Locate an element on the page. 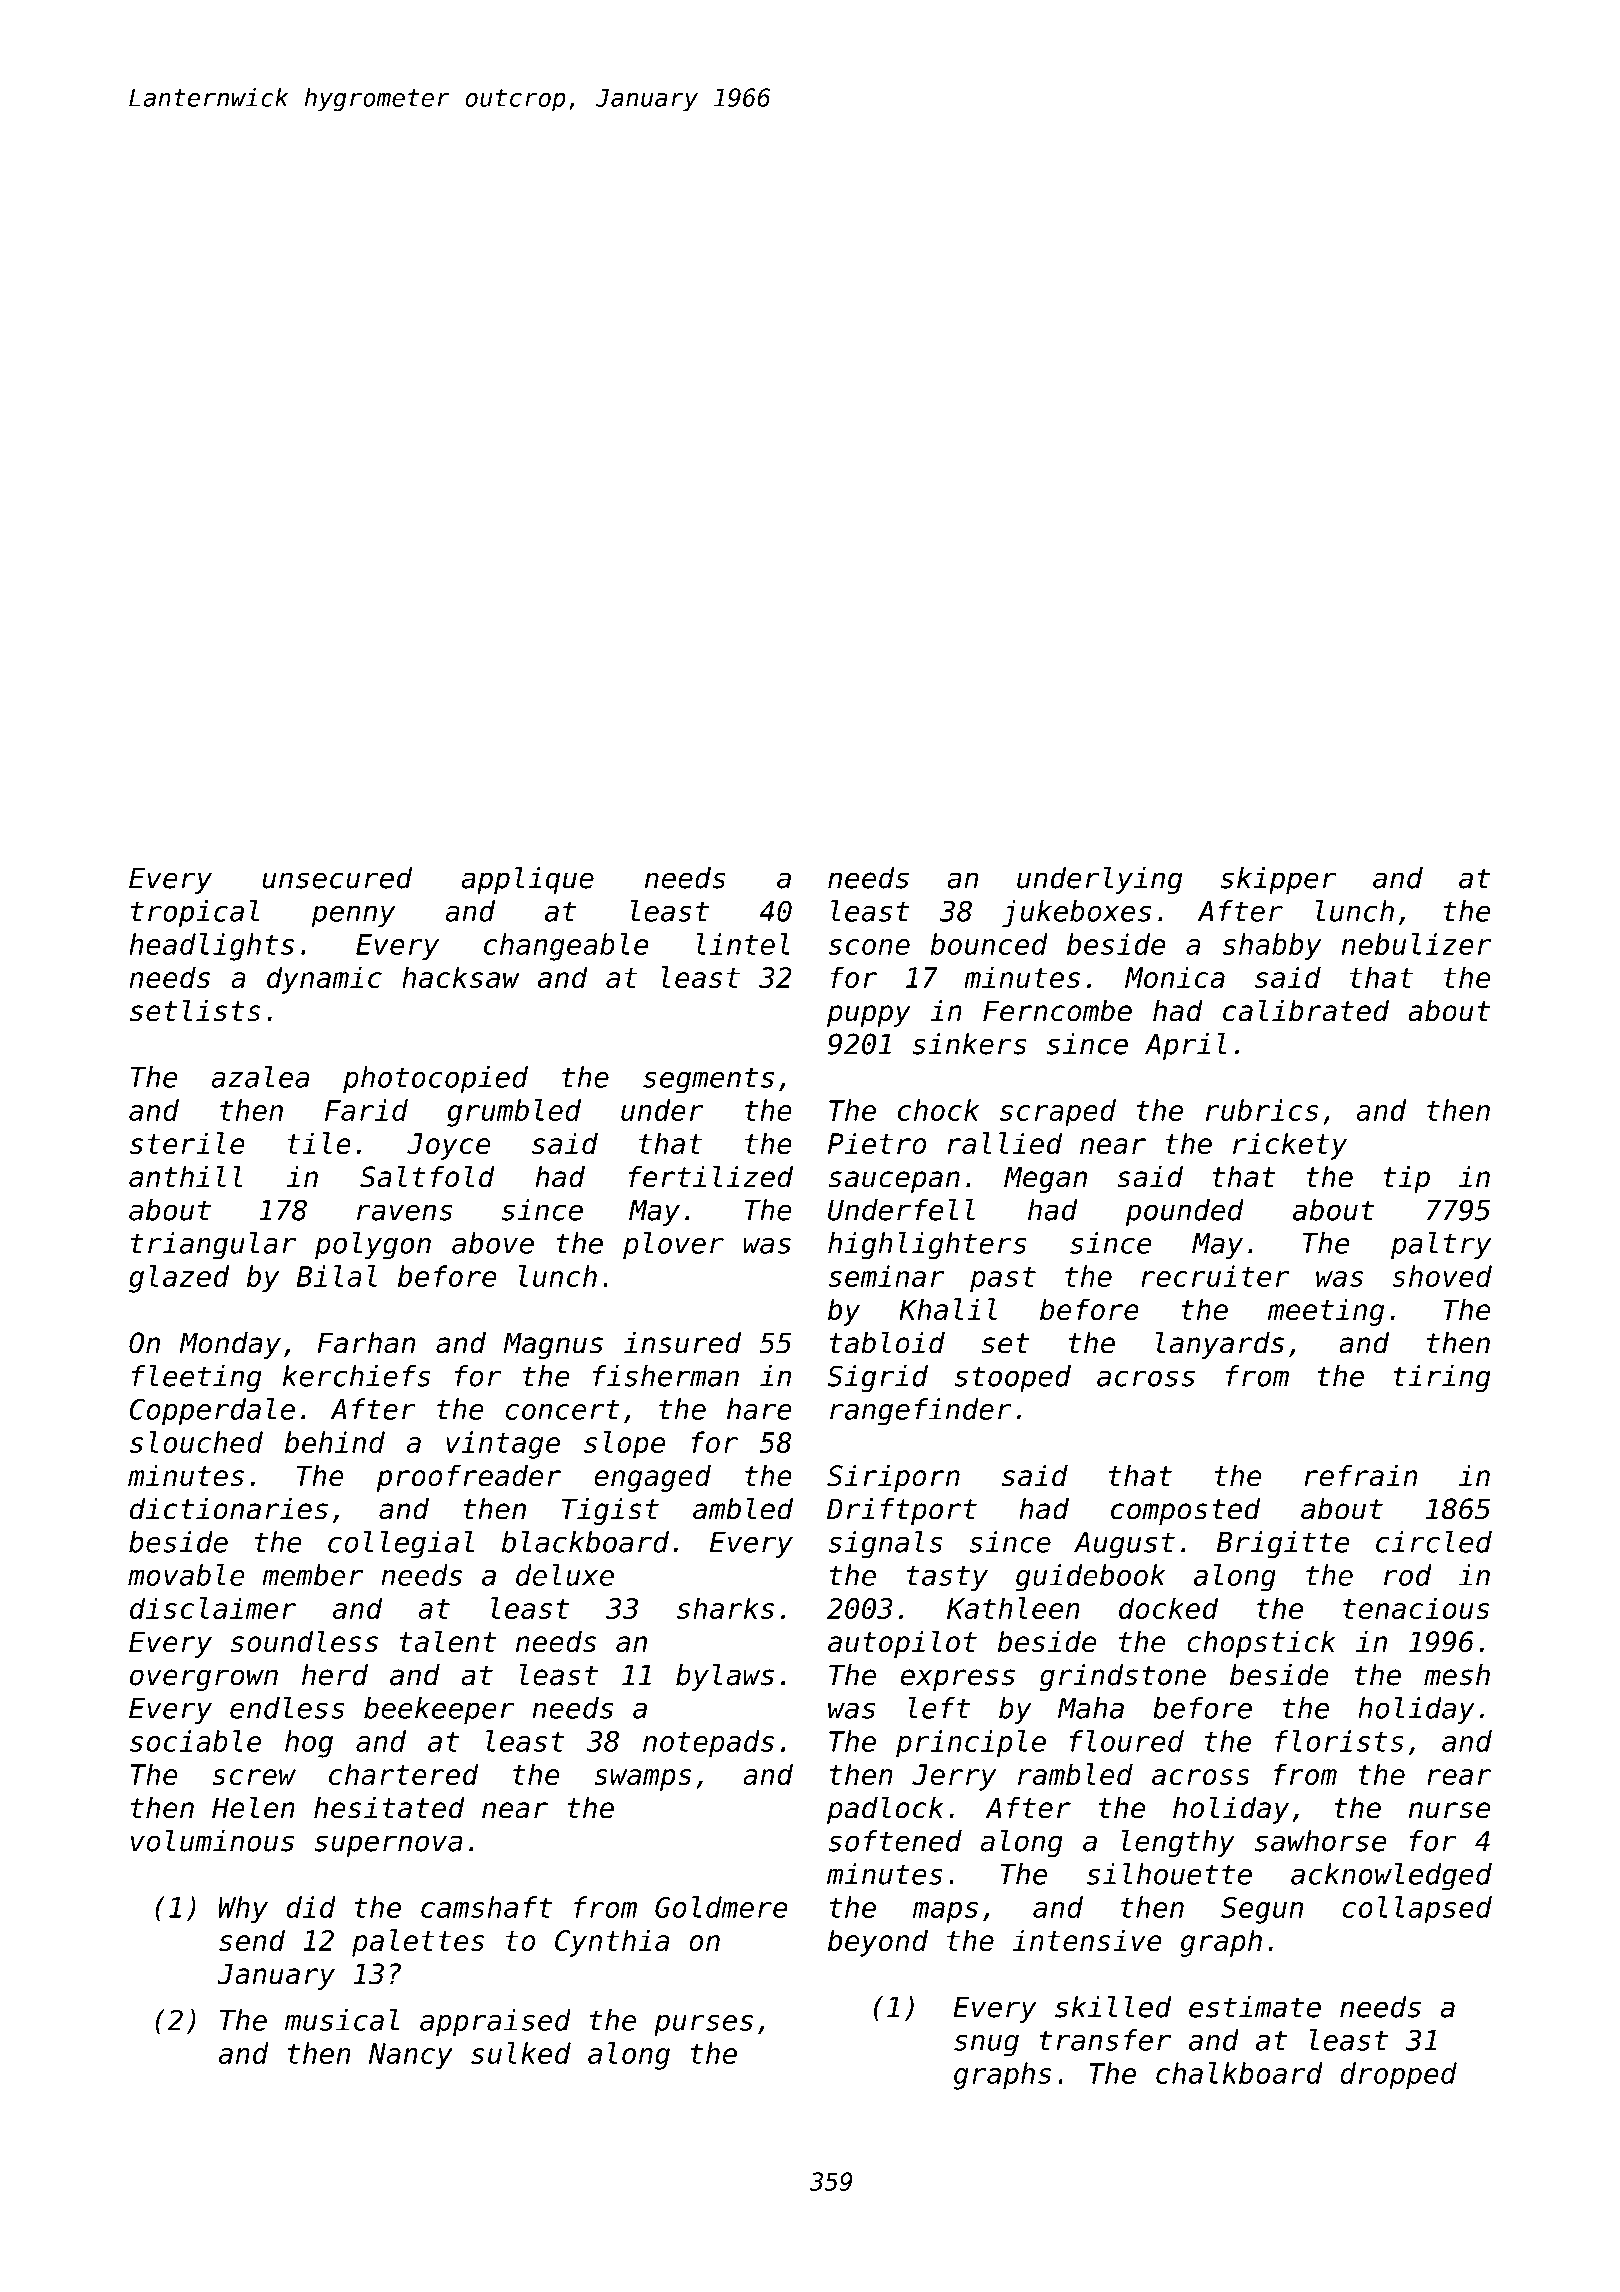 Image resolution: width=1620 pixels, height=2292 pixels. applique is located at coordinates (527, 880).
